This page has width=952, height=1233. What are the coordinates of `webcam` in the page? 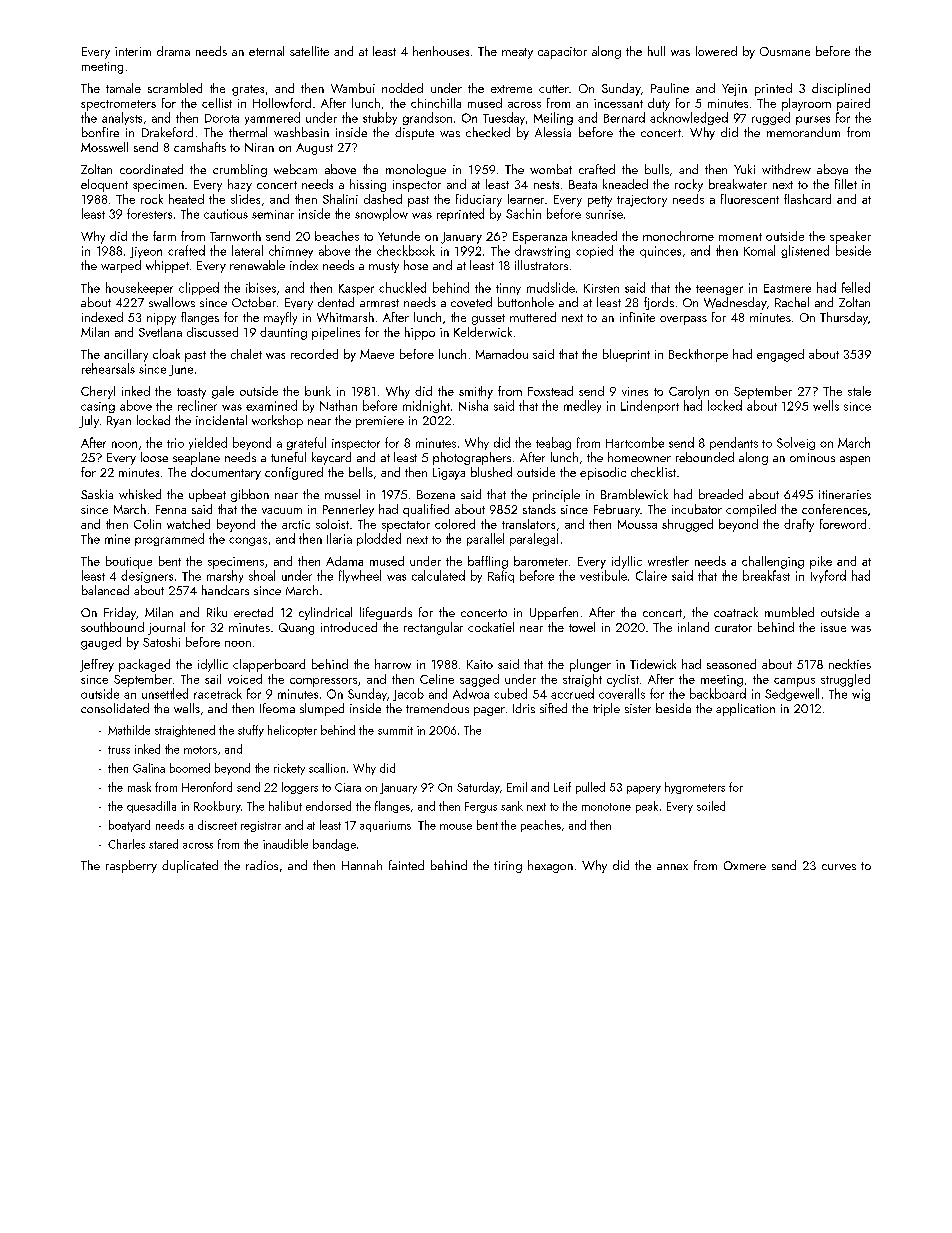 It's located at (295, 169).
